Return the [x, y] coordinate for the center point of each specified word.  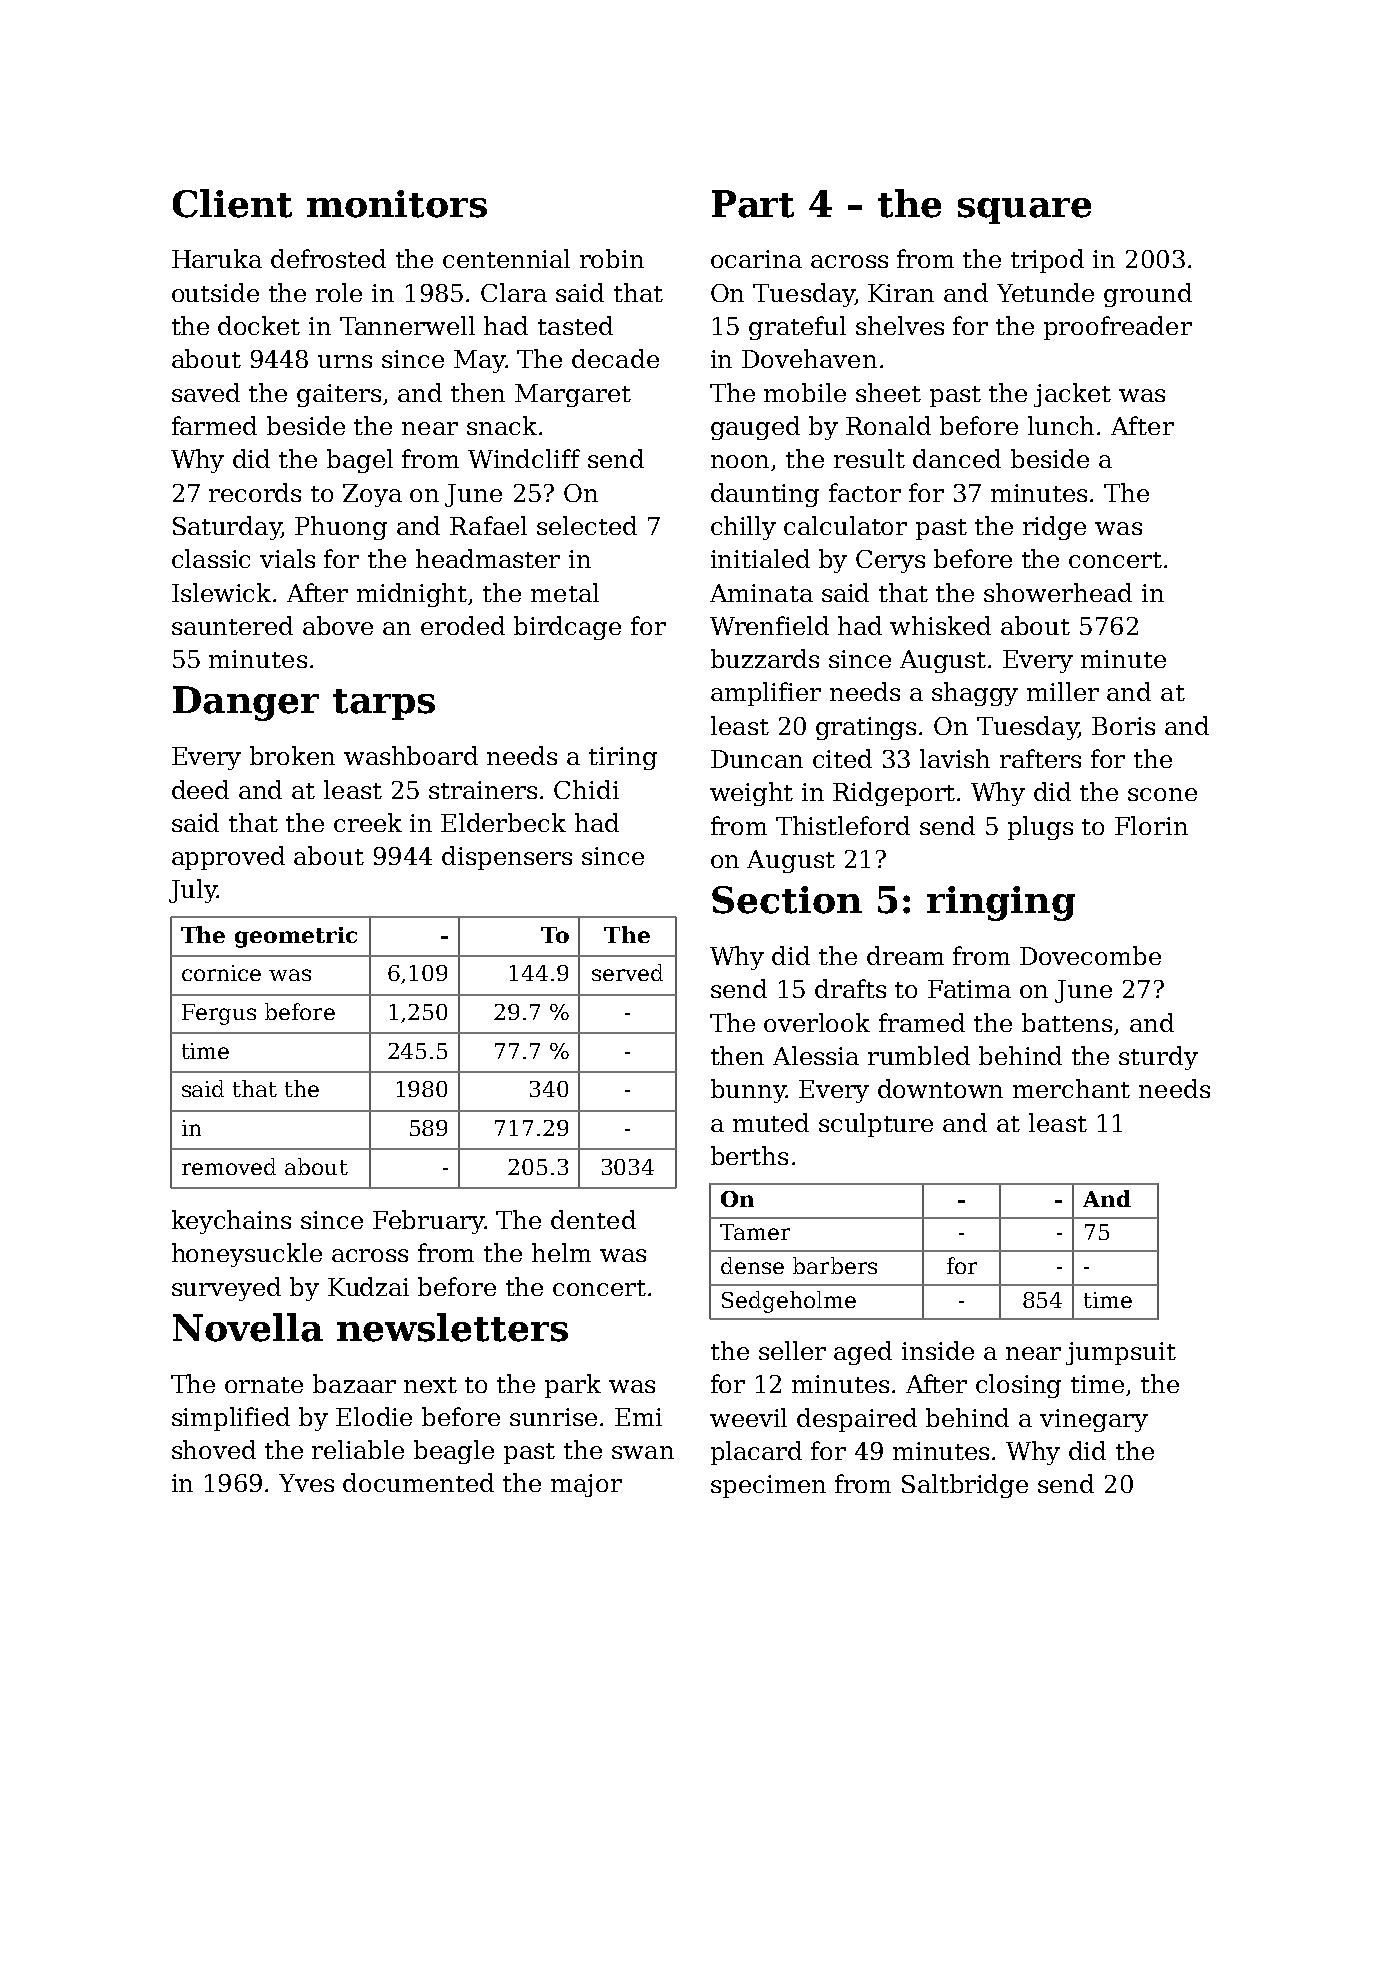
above [338, 625]
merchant [1071, 1088]
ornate [264, 1385]
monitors [397, 204]
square [1024, 211]
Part [753, 204]
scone [1162, 794]
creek [368, 822]
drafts [850, 988]
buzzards [765, 658]
